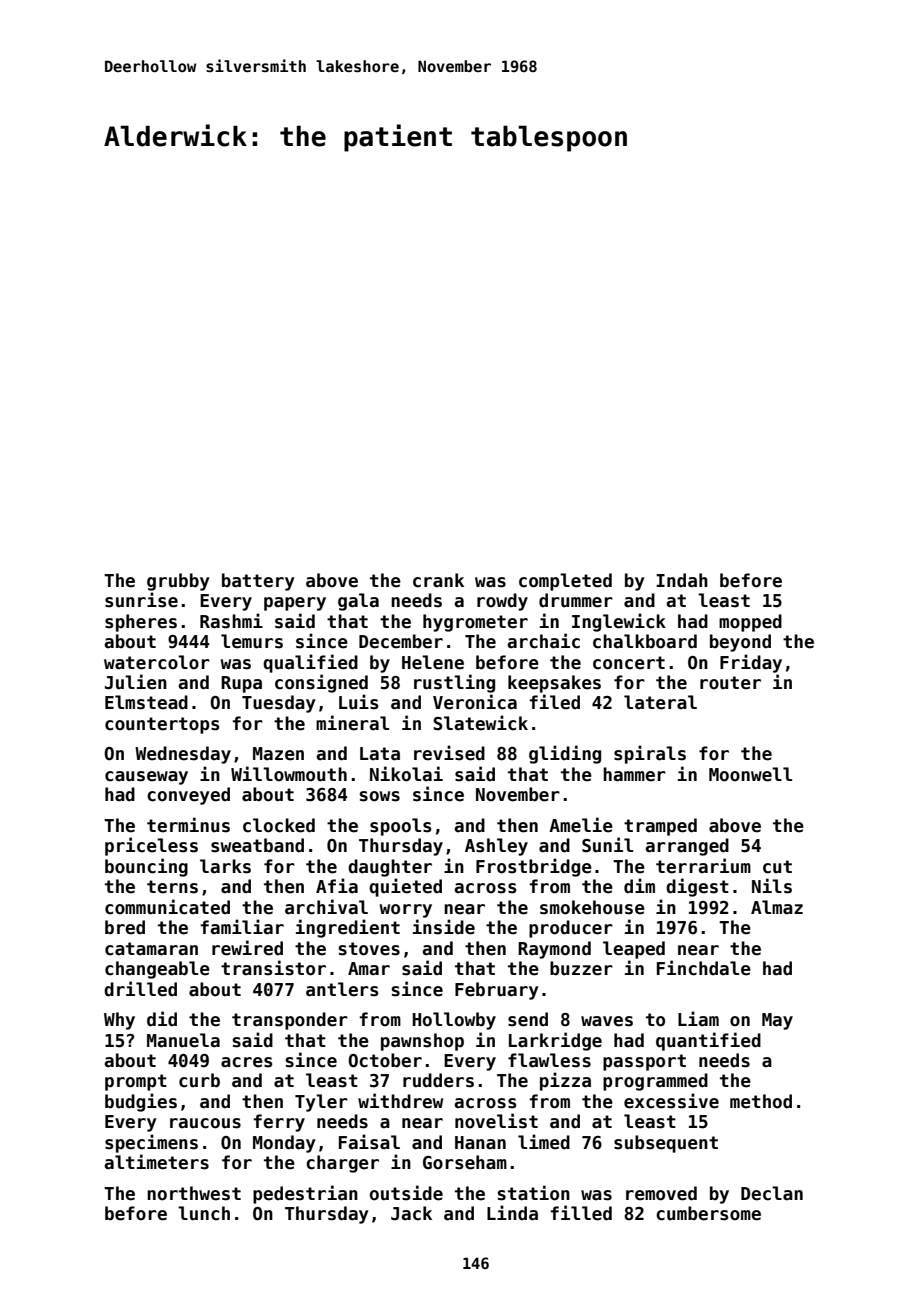  I want to click on December, so click(401, 641).
